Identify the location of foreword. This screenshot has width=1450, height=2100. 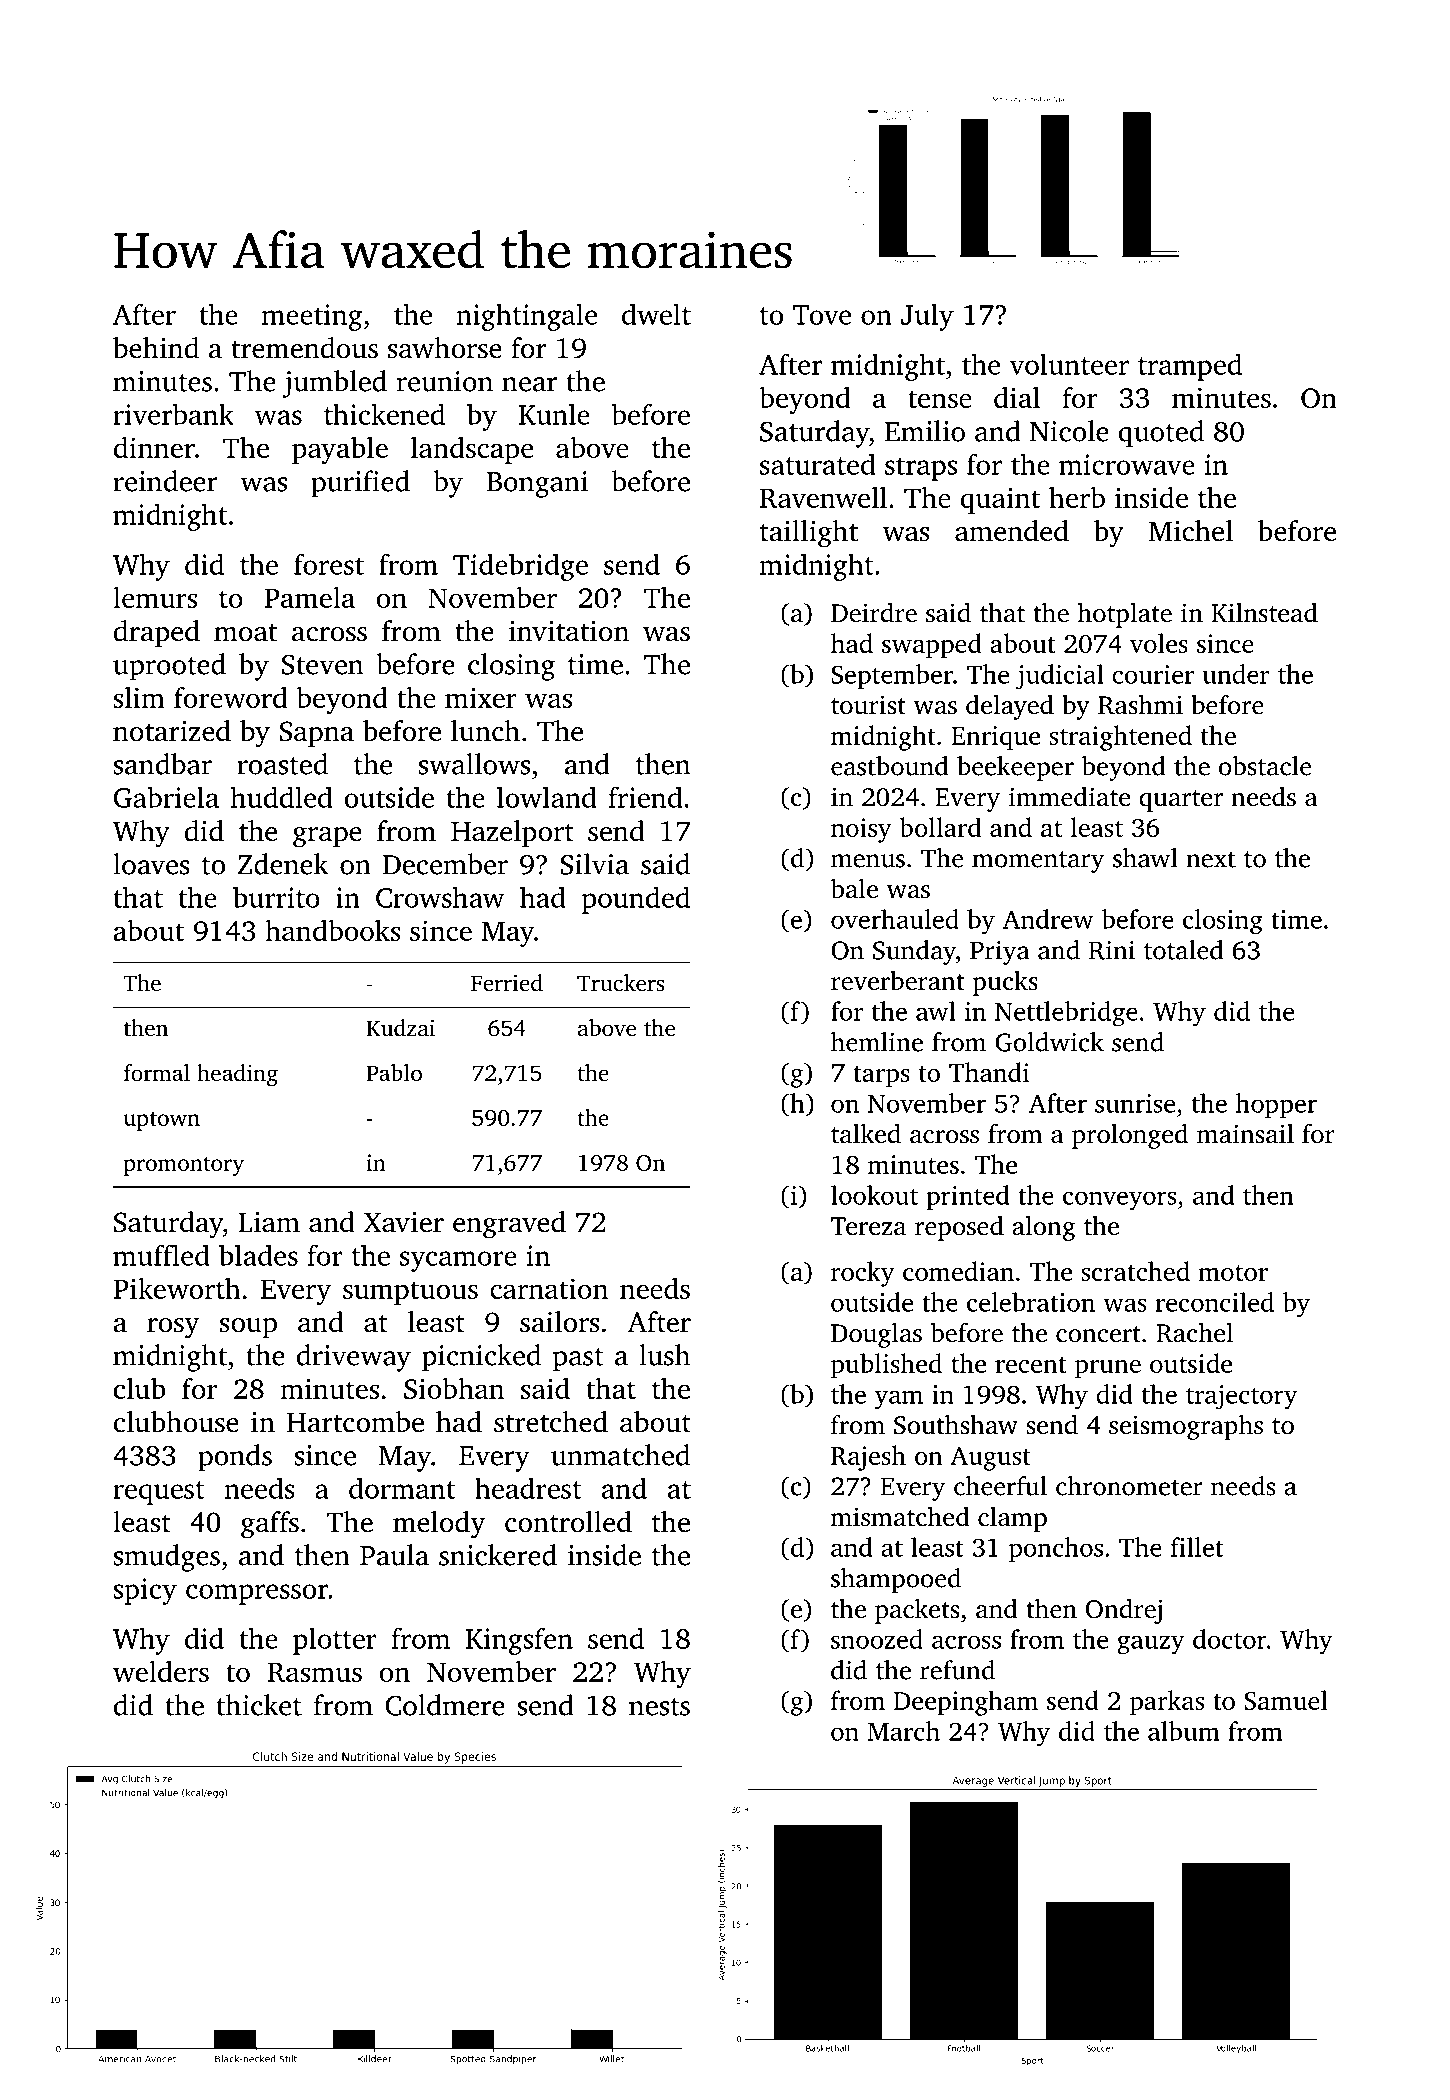
(230, 697).
